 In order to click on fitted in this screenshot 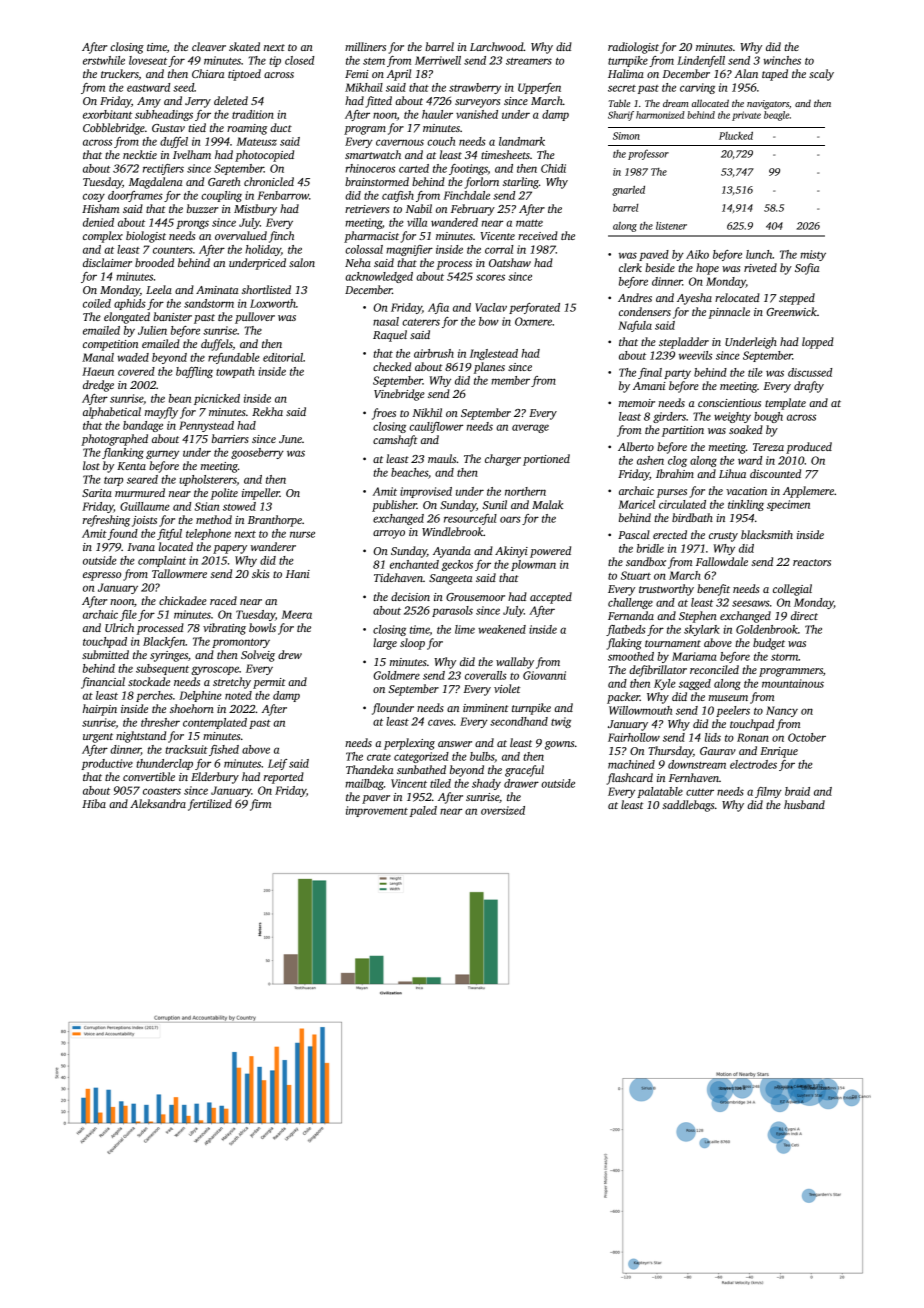, I will do `click(379, 102)`.
